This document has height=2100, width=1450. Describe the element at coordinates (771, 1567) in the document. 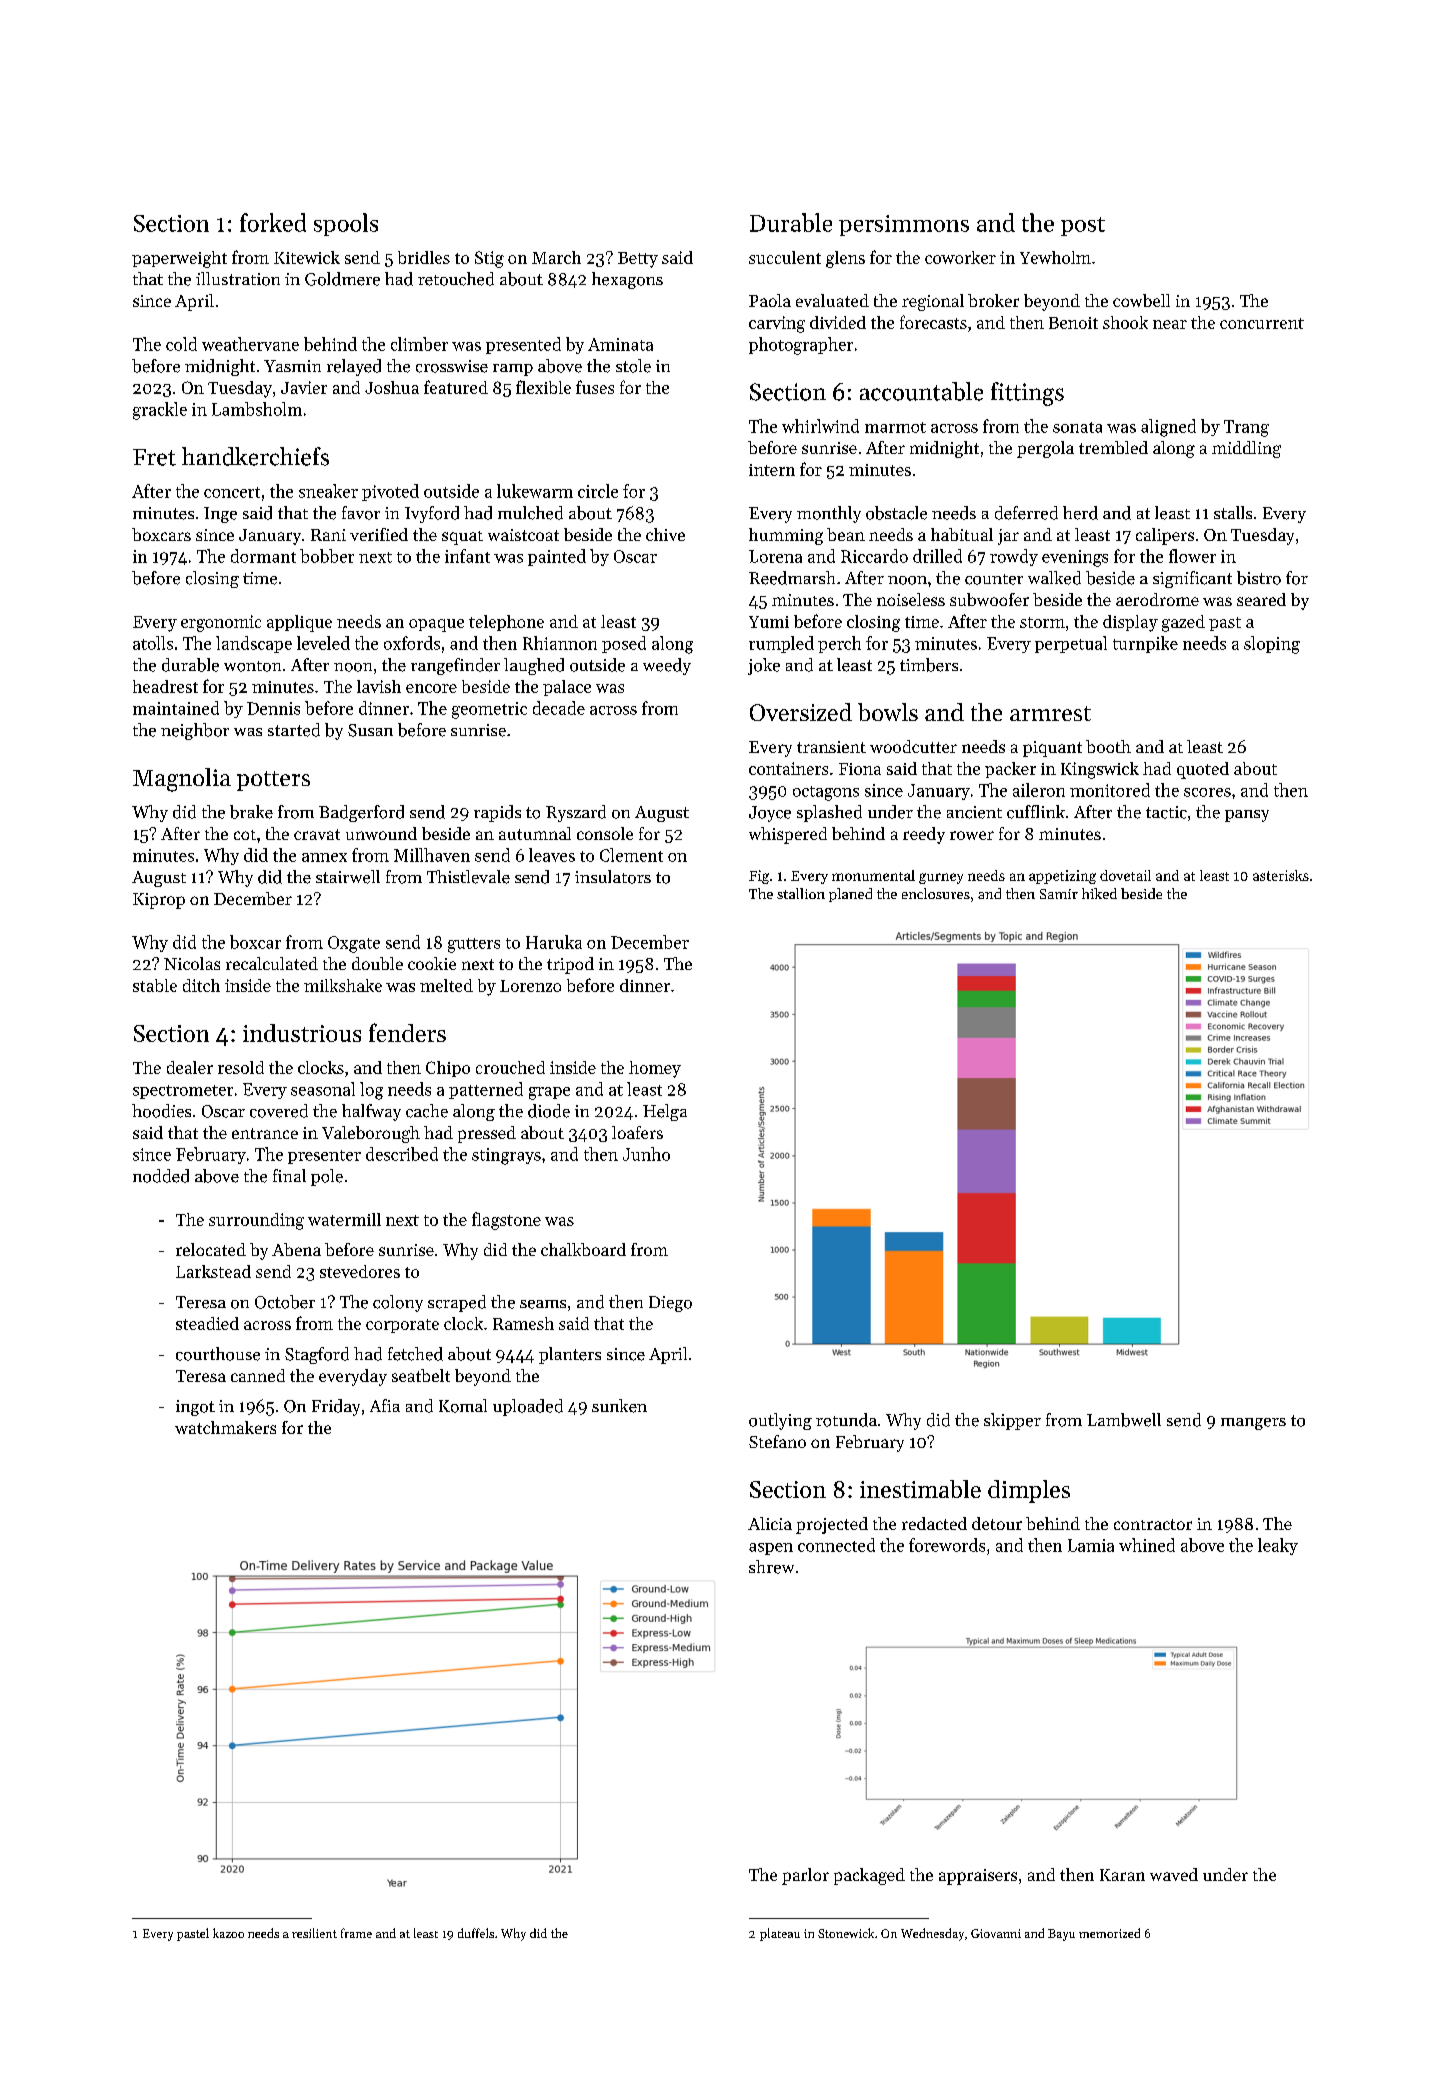

I see `shrew` at that location.
